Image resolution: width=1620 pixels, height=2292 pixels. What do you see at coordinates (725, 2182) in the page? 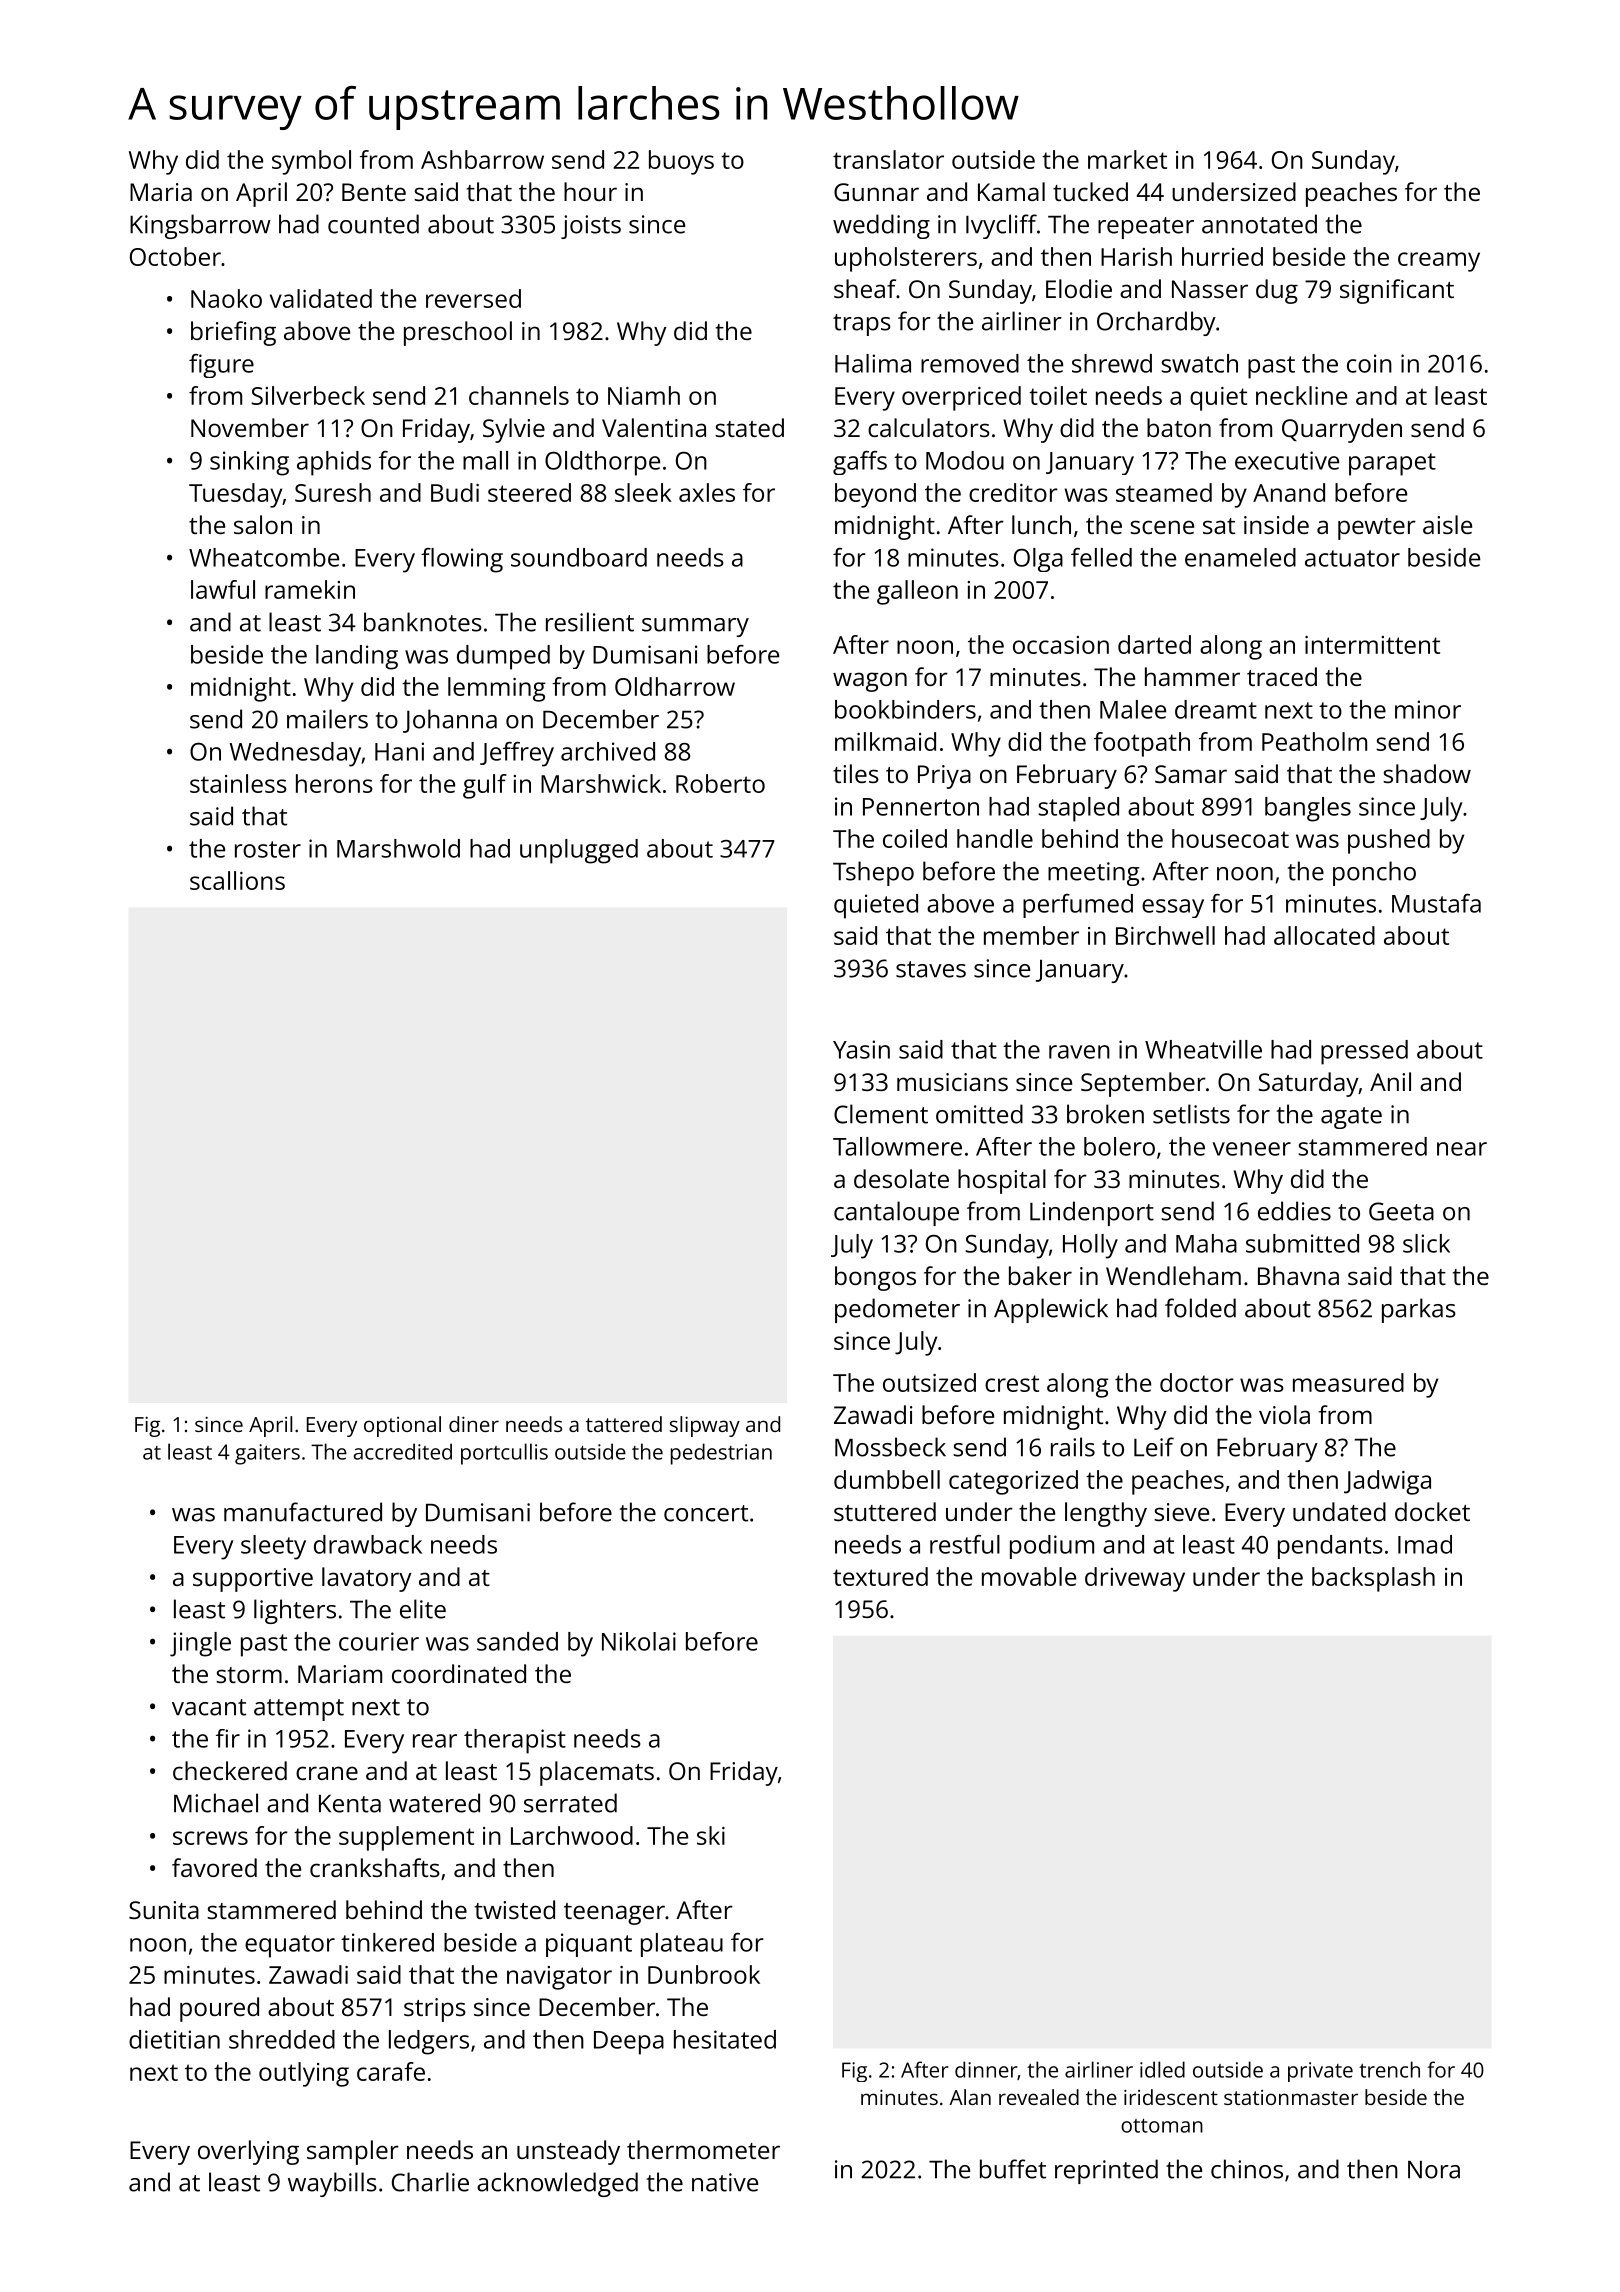
I see `native` at bounding box center [725, 2182].
